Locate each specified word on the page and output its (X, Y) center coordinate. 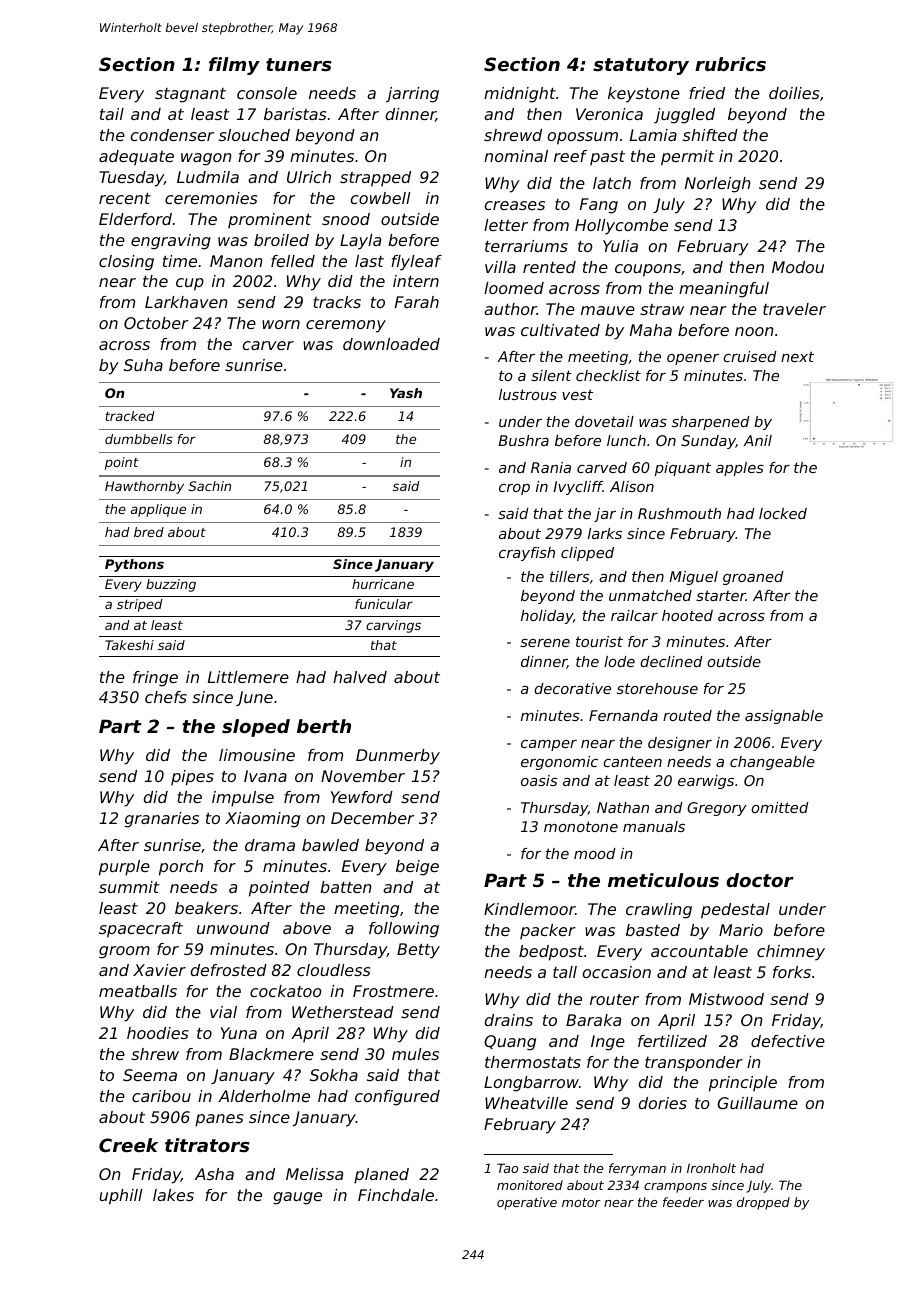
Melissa (314, 1174)
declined (671, 661)
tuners (299, 64)
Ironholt (711, 1168)
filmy (234, 66)
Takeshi (129, 645)
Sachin (210, 486)
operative (527, 1203)
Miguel (693, 578)
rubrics (730, 64)
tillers (569, 576)
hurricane (383, 584)
